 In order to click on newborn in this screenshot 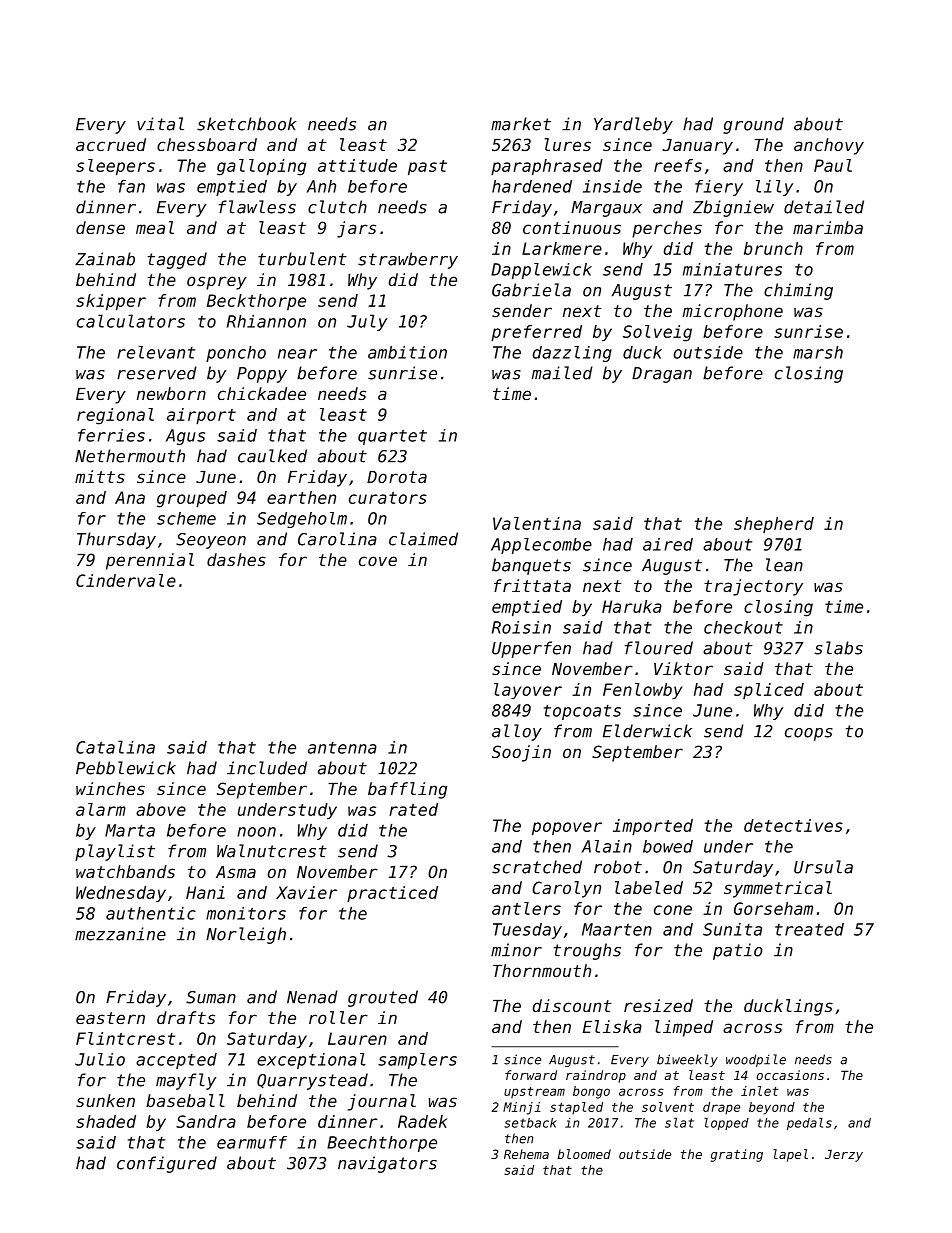, I will do `click(171, 393)`.
